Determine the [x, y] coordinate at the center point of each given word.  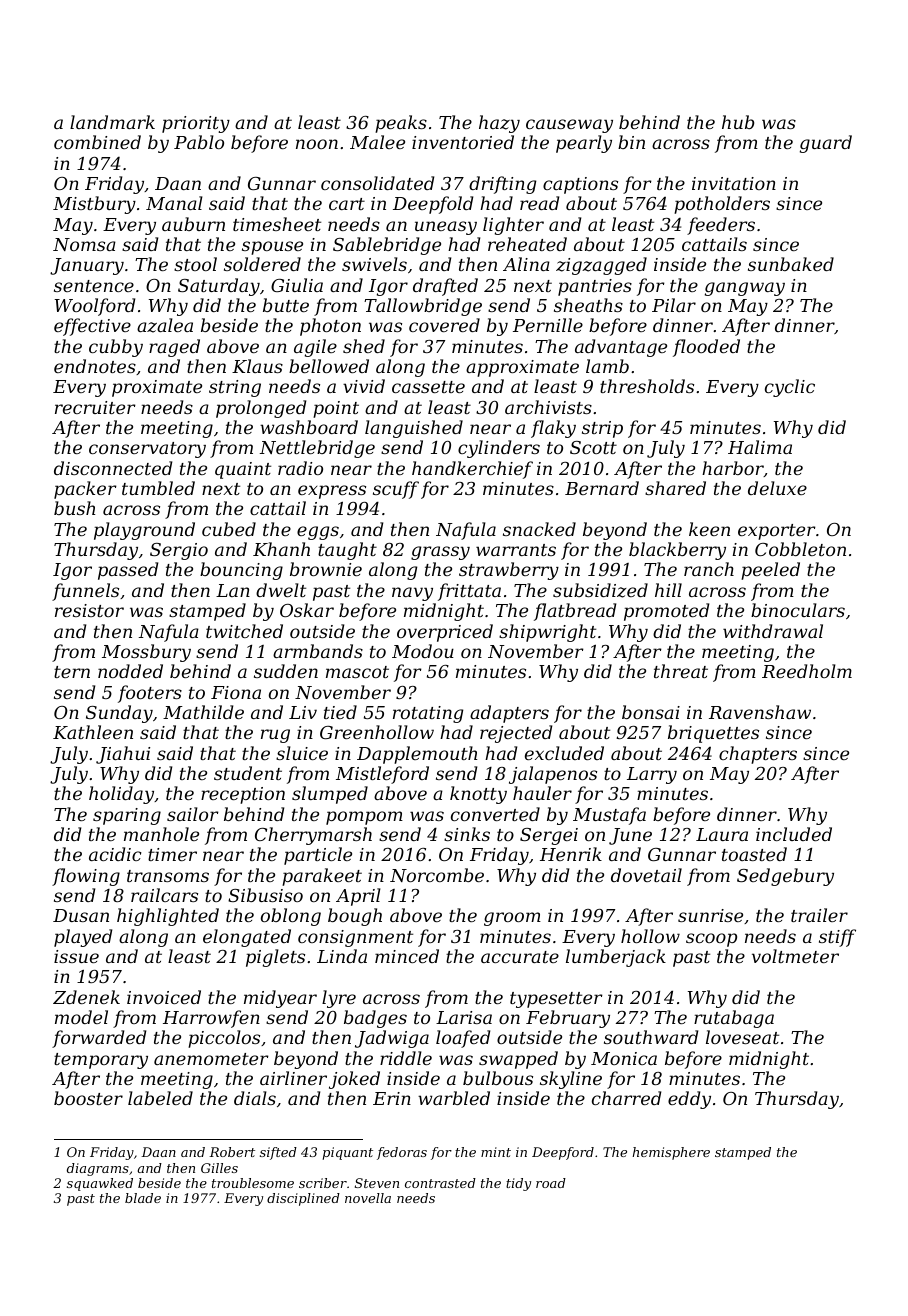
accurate [520, 957]
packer [85, 490]
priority [196, 124]
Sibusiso [265, 895]
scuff [396, 490]
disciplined [303, 1199]
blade [143, 1198]
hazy [499, 124]
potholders [722, 205]
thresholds [647, 386]
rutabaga [734, 1019]
